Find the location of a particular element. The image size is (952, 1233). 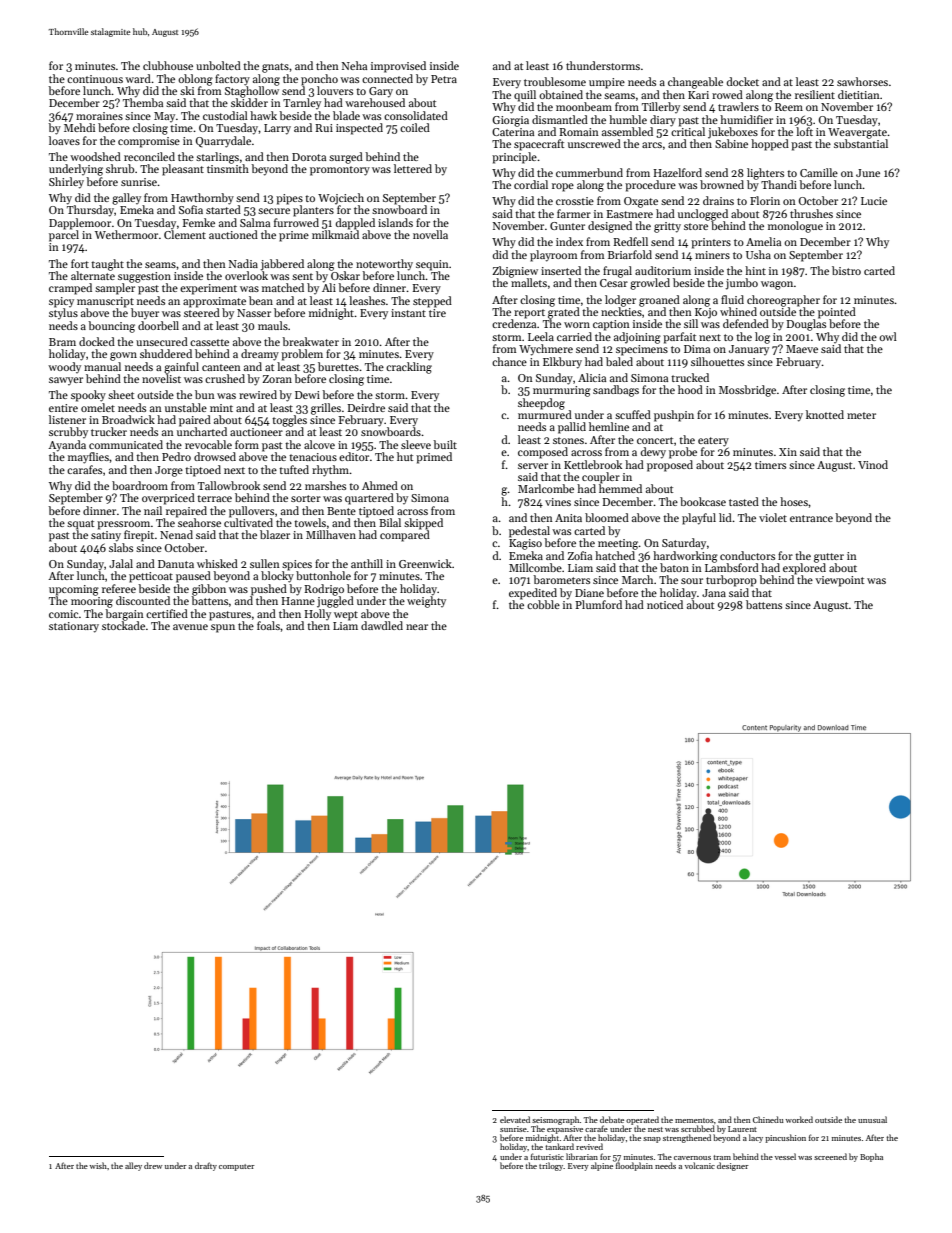

nail is located at coordinates (153, 510).
